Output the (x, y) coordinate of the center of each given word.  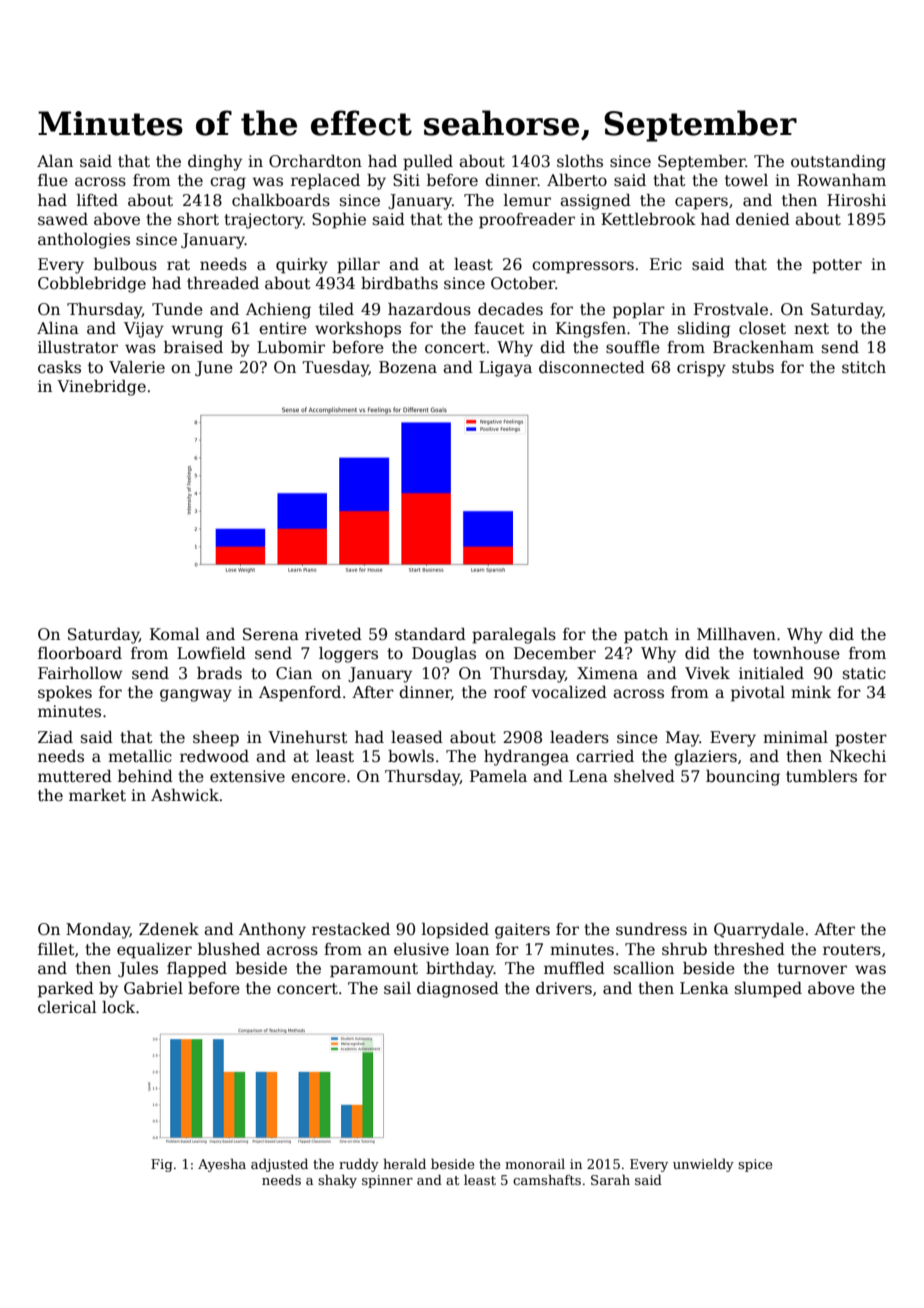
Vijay (144, 330)
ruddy (359, 1165)
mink (811, 692)
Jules (138, 969)
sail (397, 988)
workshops (358, 330)
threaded (223, 283)
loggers (348, 655)
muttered (75, 776)
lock (118, 1007)
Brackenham (763, 347)
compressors (583, 267)
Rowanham (841, 180)
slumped (768, 990)
